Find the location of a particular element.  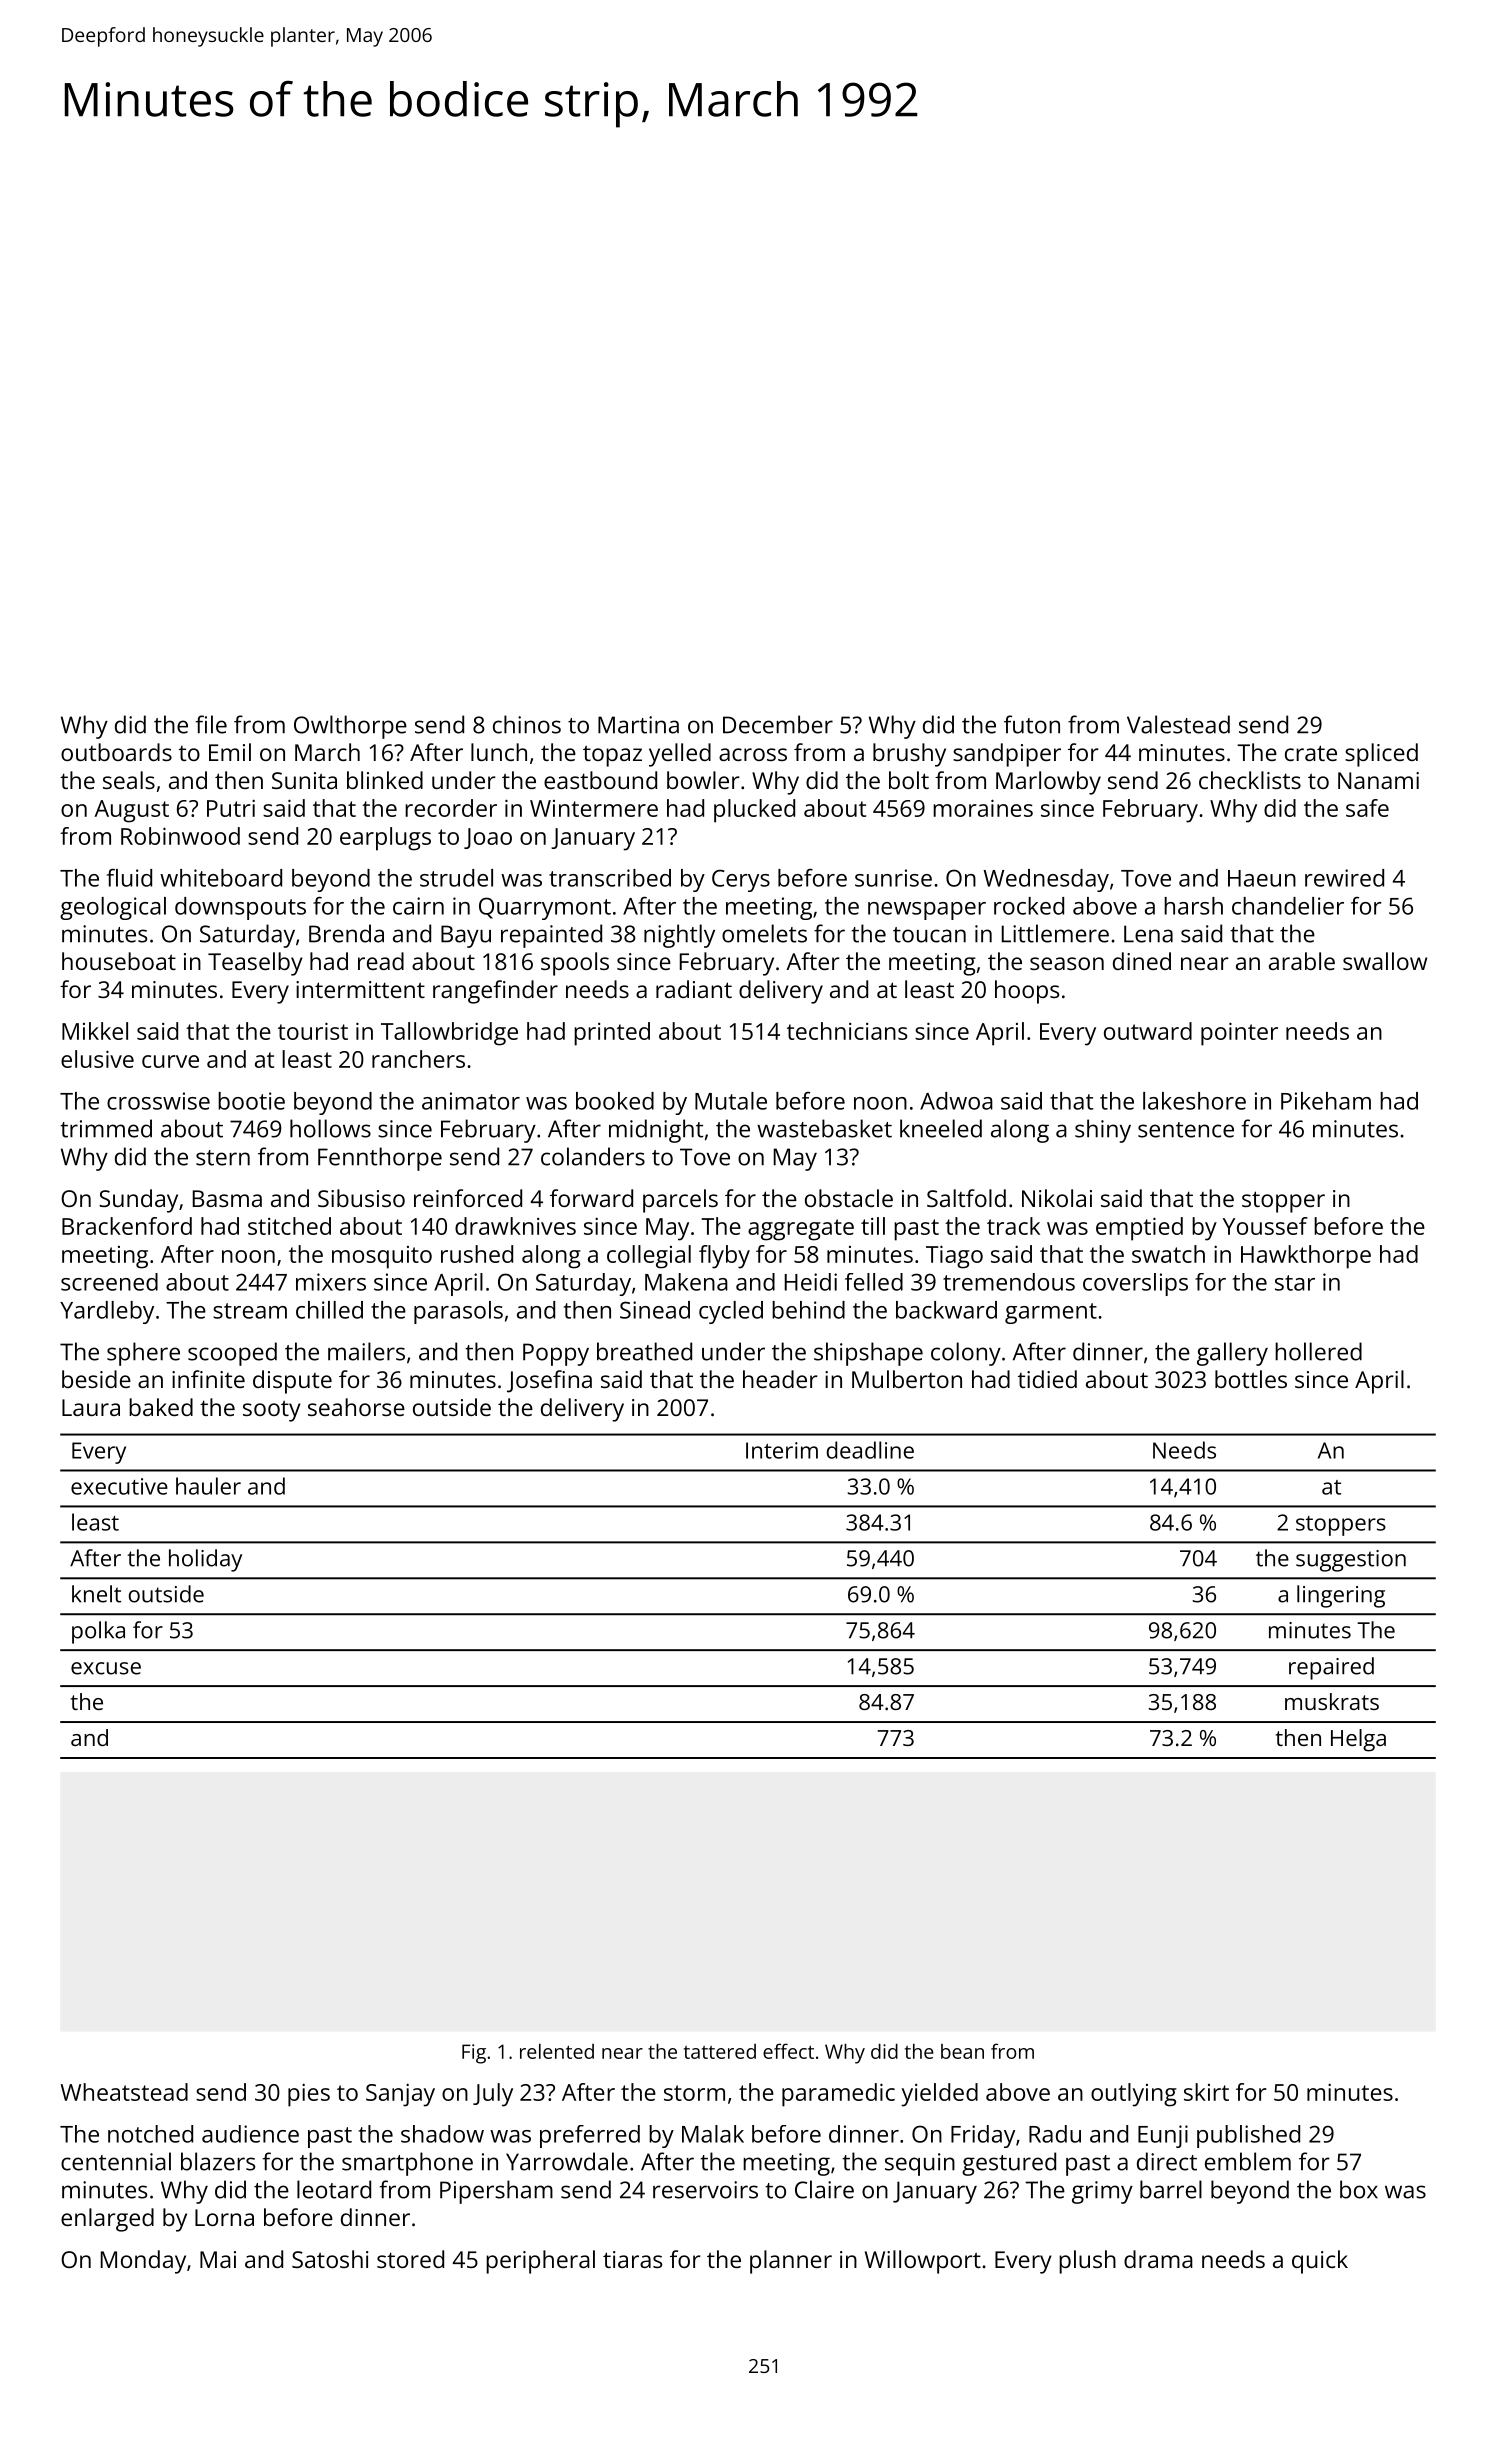

outward is located at coordinates (1148, 1031).
